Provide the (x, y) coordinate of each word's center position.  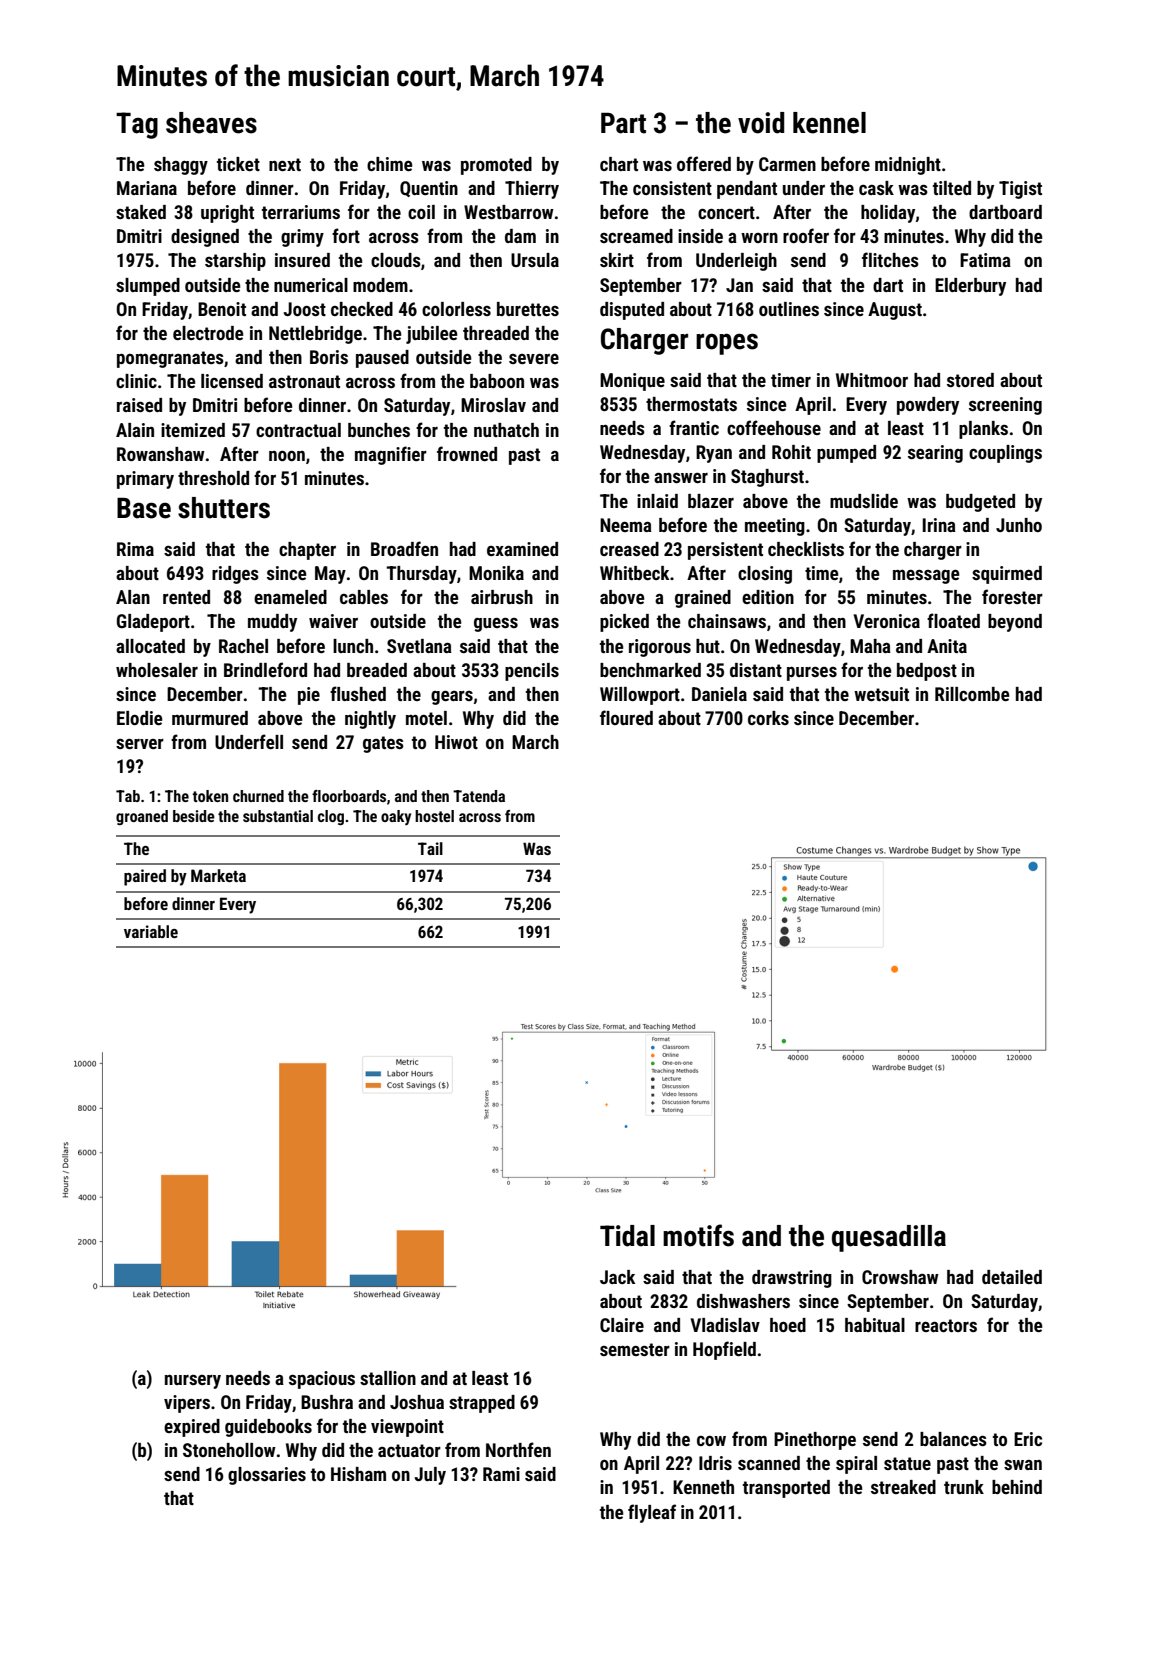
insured (302, 260)
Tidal (627, 1236)
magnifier (391, 455)
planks (983, 430)
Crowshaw (900, 1277)
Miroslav (493, 405)
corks (768, 718)
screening (1005, 406)
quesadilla (889, 1238)
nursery (193, 1382)
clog (331, 818)
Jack (617, 1277)
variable (151, 931)
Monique (632, 382)
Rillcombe (972, 694)
